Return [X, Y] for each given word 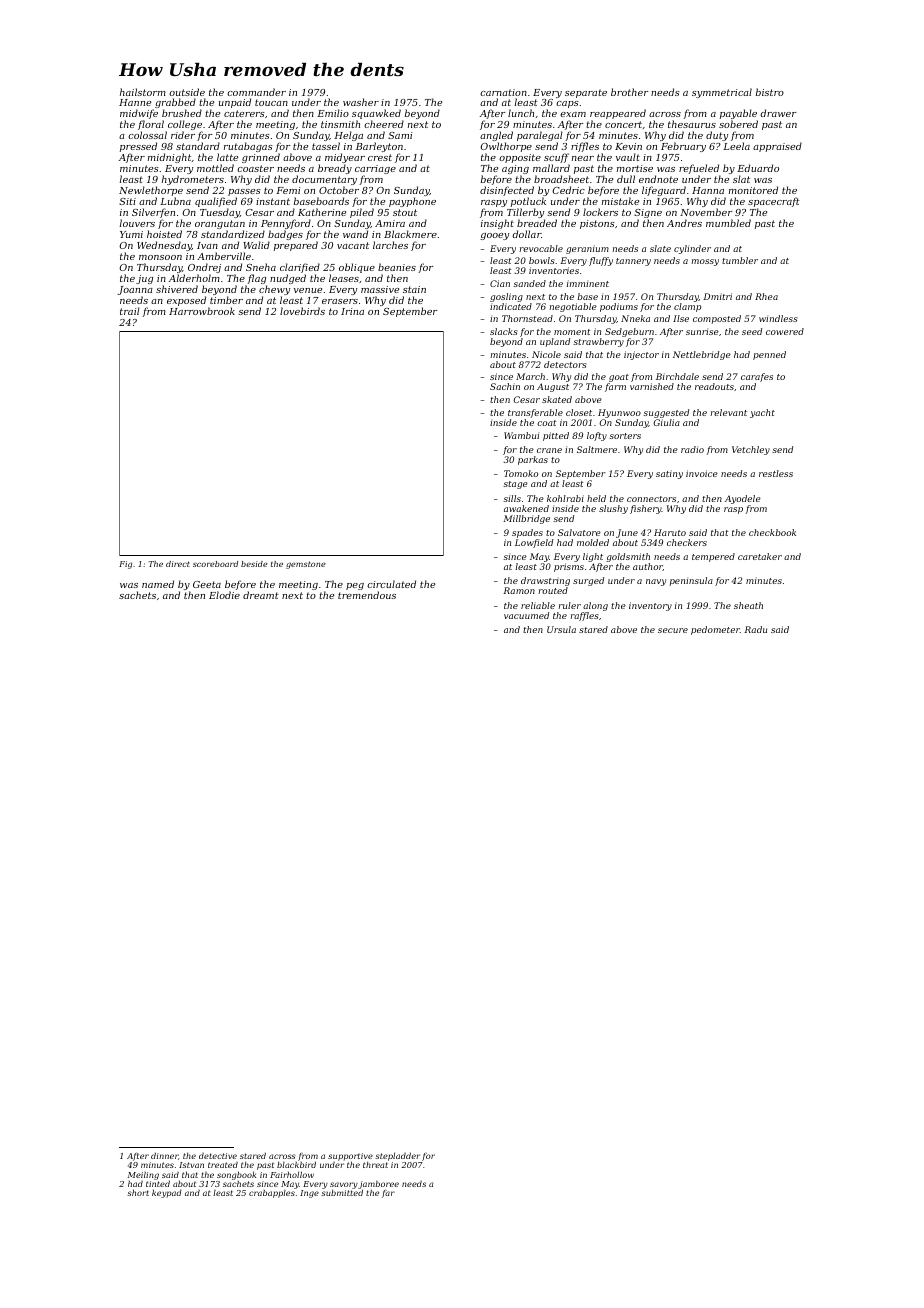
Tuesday [220, 213]
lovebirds [302, 311]
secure [673, 630]
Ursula [561, 629]
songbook [236, 1175]
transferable [535, 413]
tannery [633, 262]
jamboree [378, 1185]
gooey [494, 236]
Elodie [224, 595]
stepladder [397, 1156]
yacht [762, 413]
